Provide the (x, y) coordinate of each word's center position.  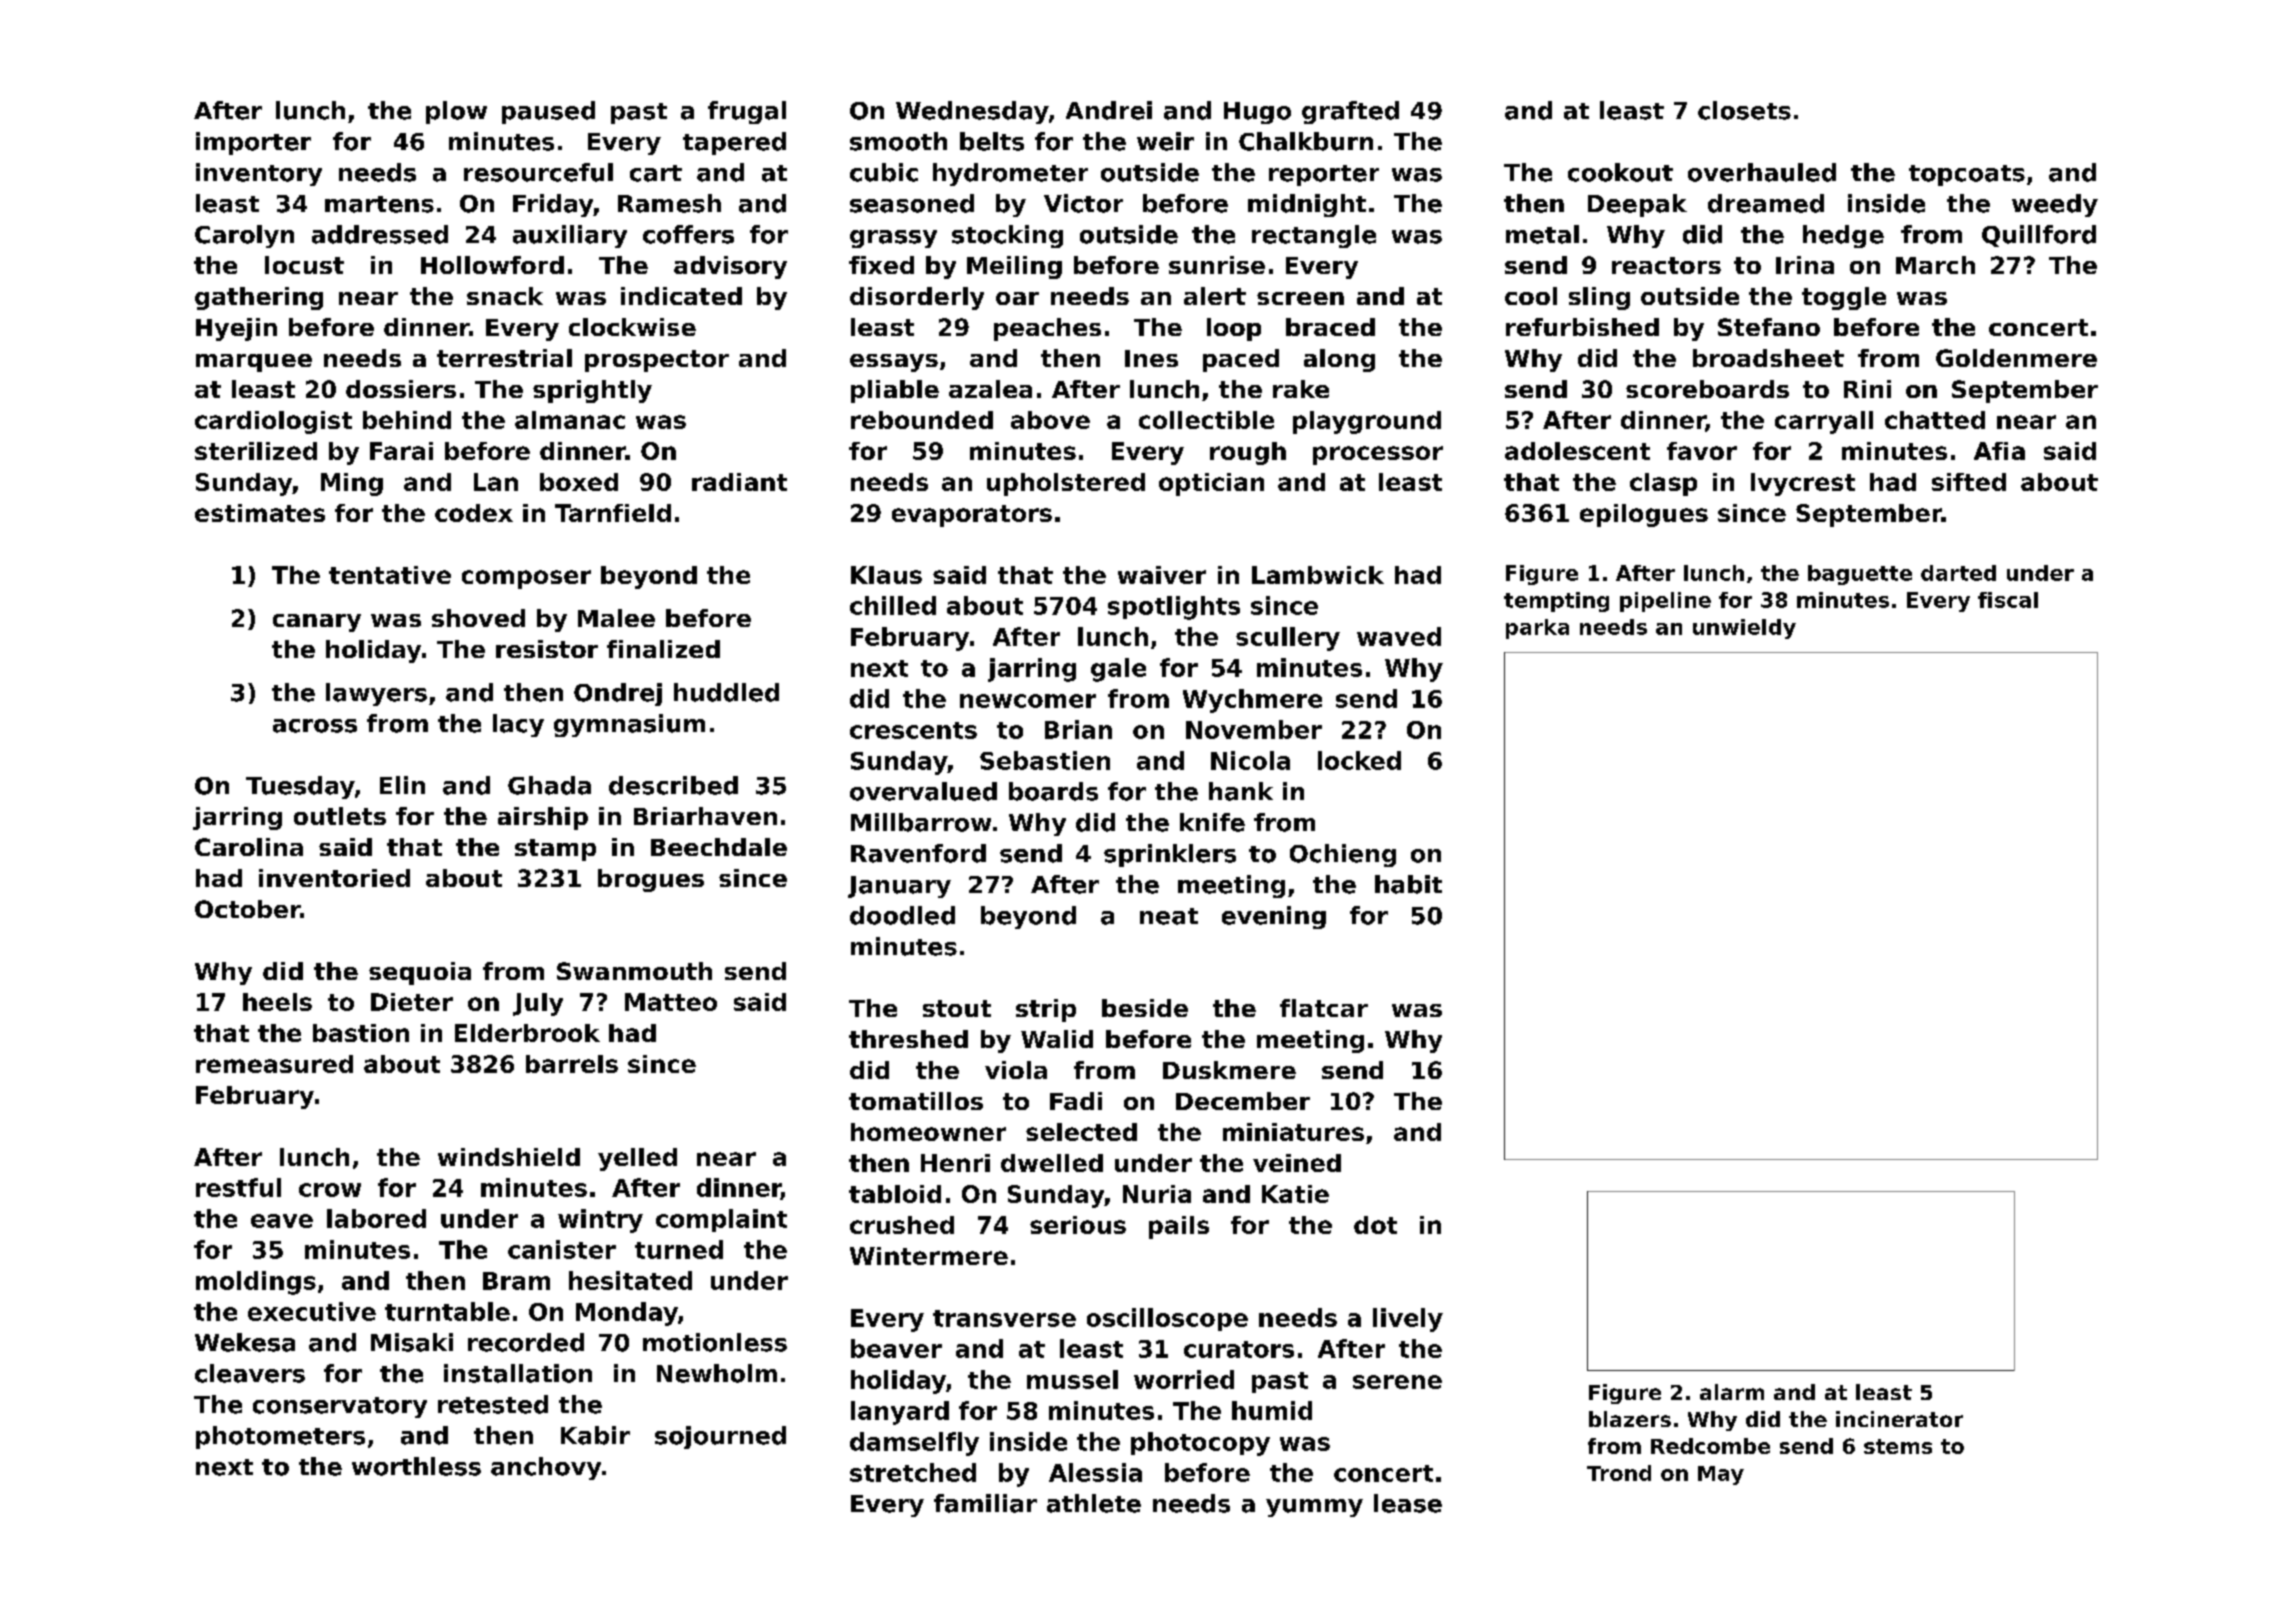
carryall (1824, 422)
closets (1744, 110)
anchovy (546, 1468)
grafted (1350, 112)
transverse (1004, 1318)
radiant (739, 482)
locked (1359, 760)
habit (1408, 884)
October (247, 909)
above (1050, 420)
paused (548, 112)
